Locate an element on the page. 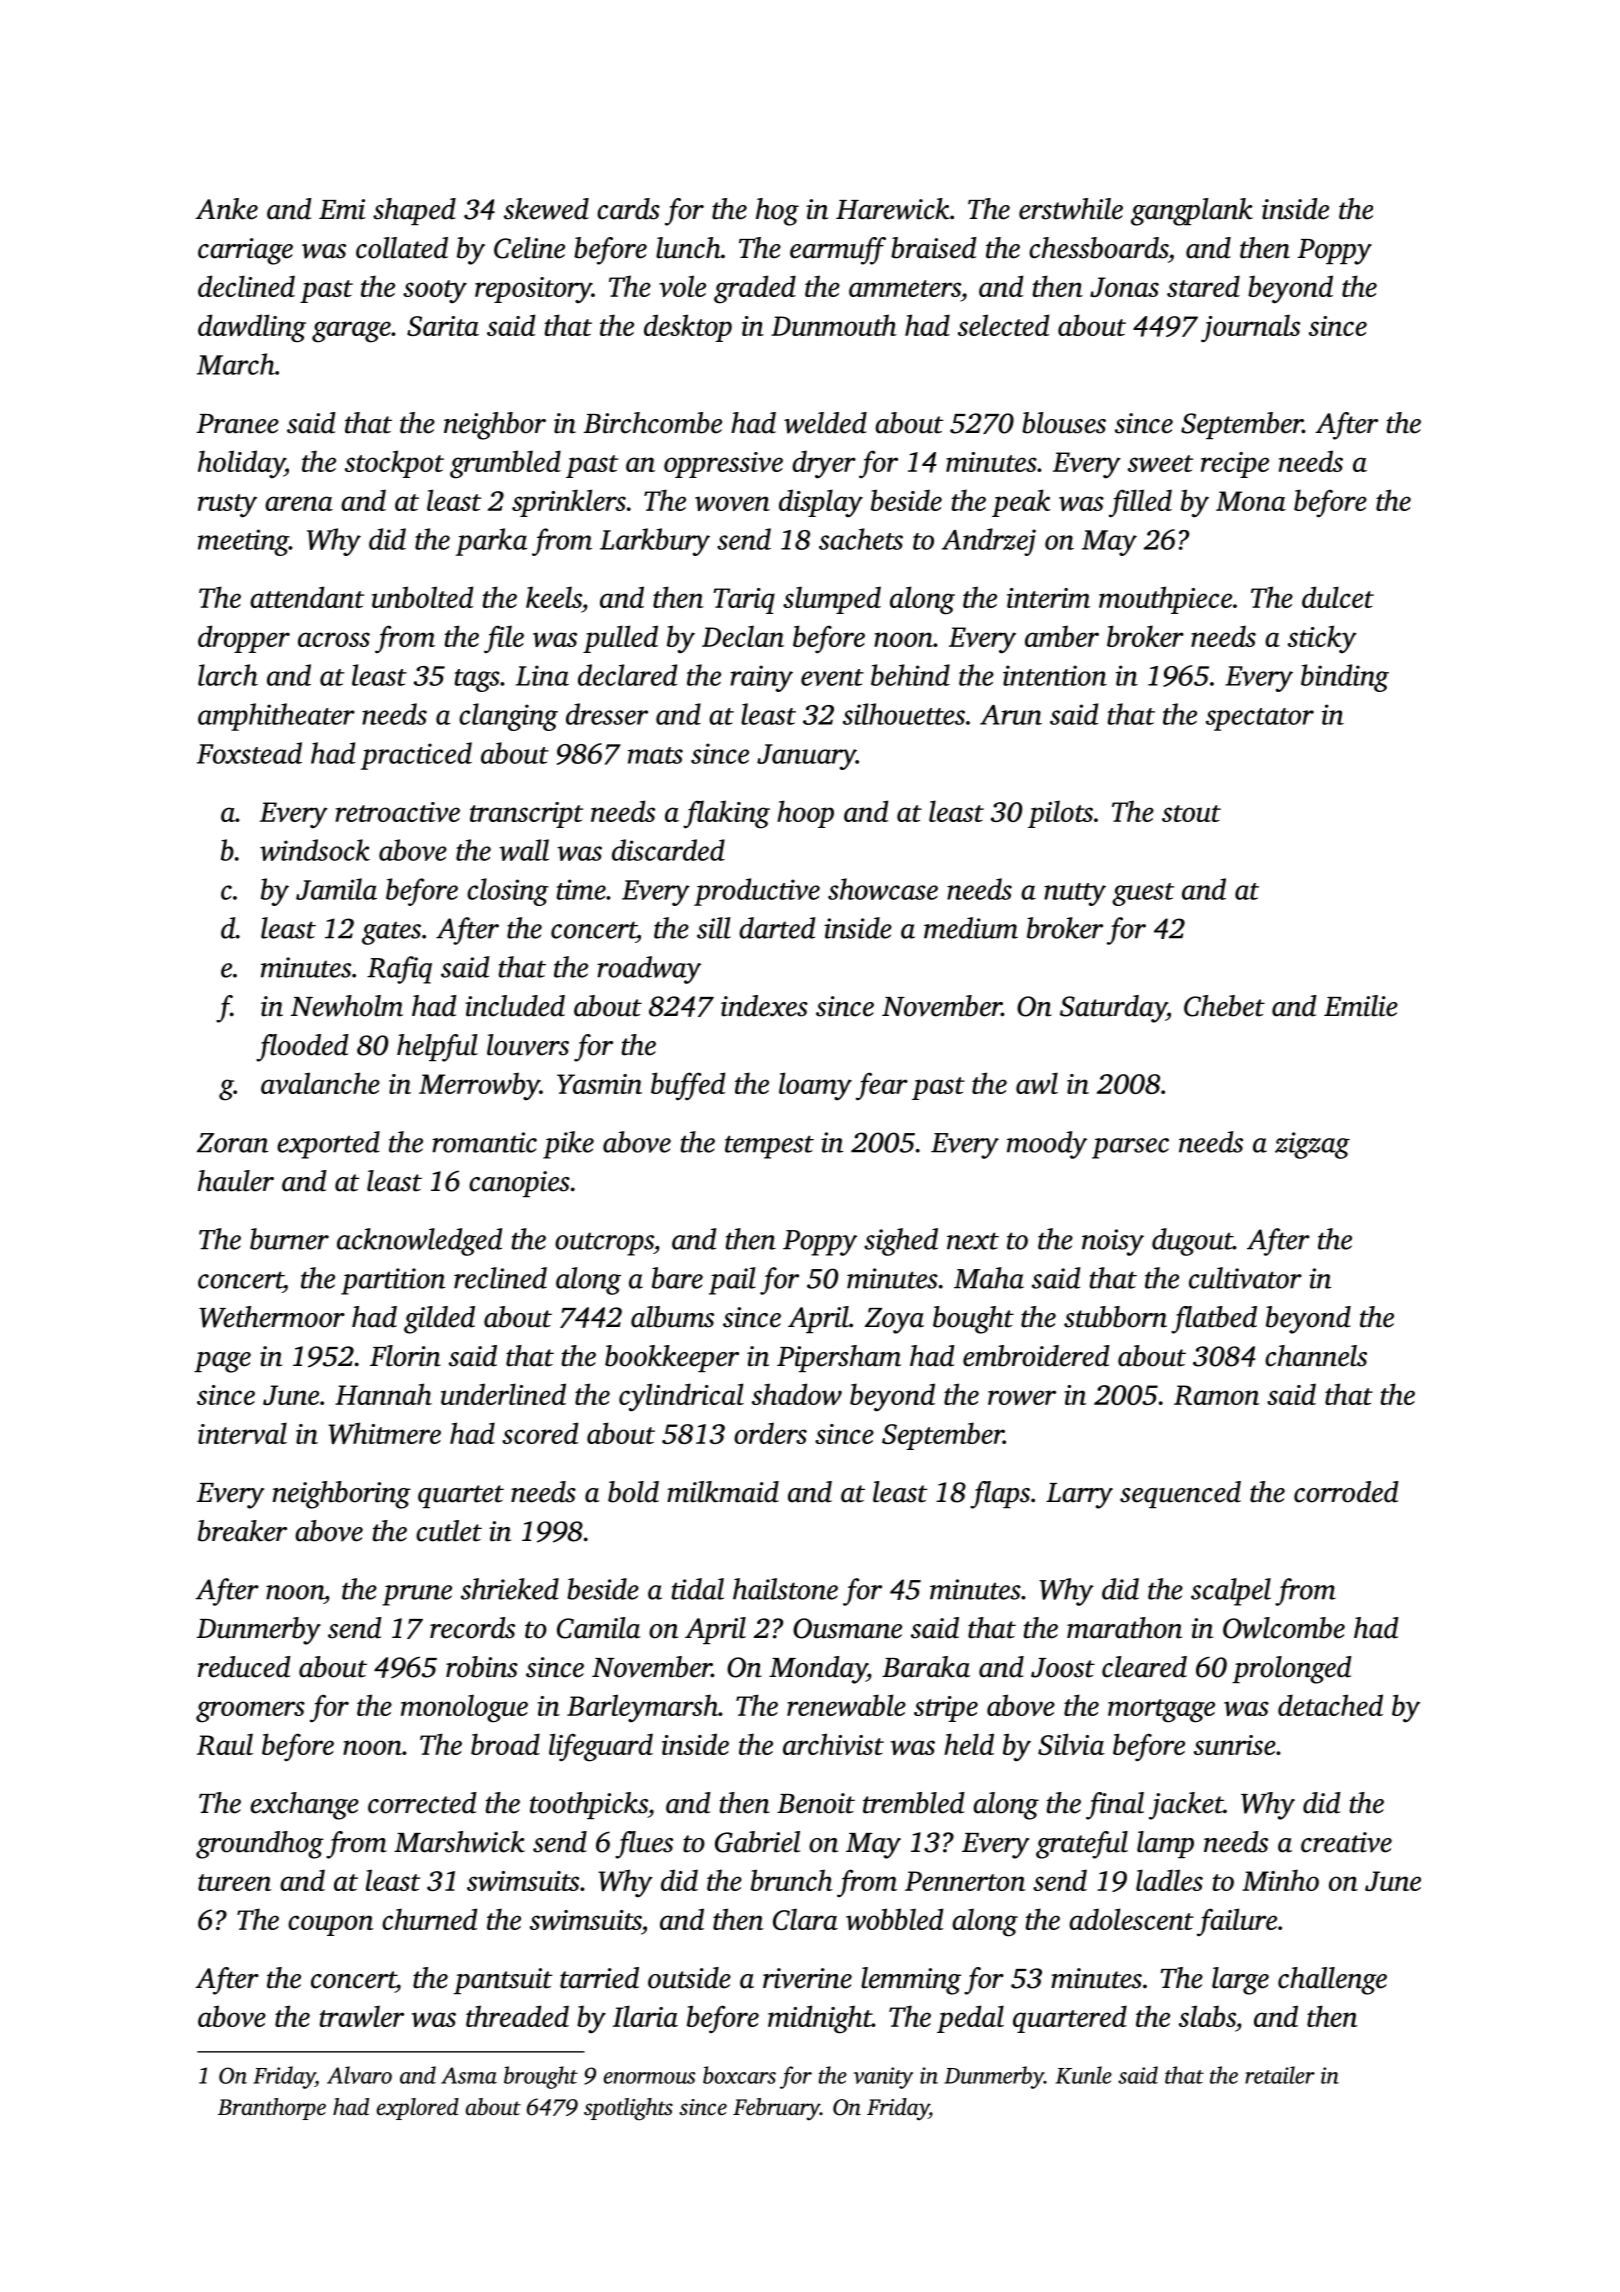 This image has width=1620, height=2292. Branthorpe is located at coordinates (272, 2109).
